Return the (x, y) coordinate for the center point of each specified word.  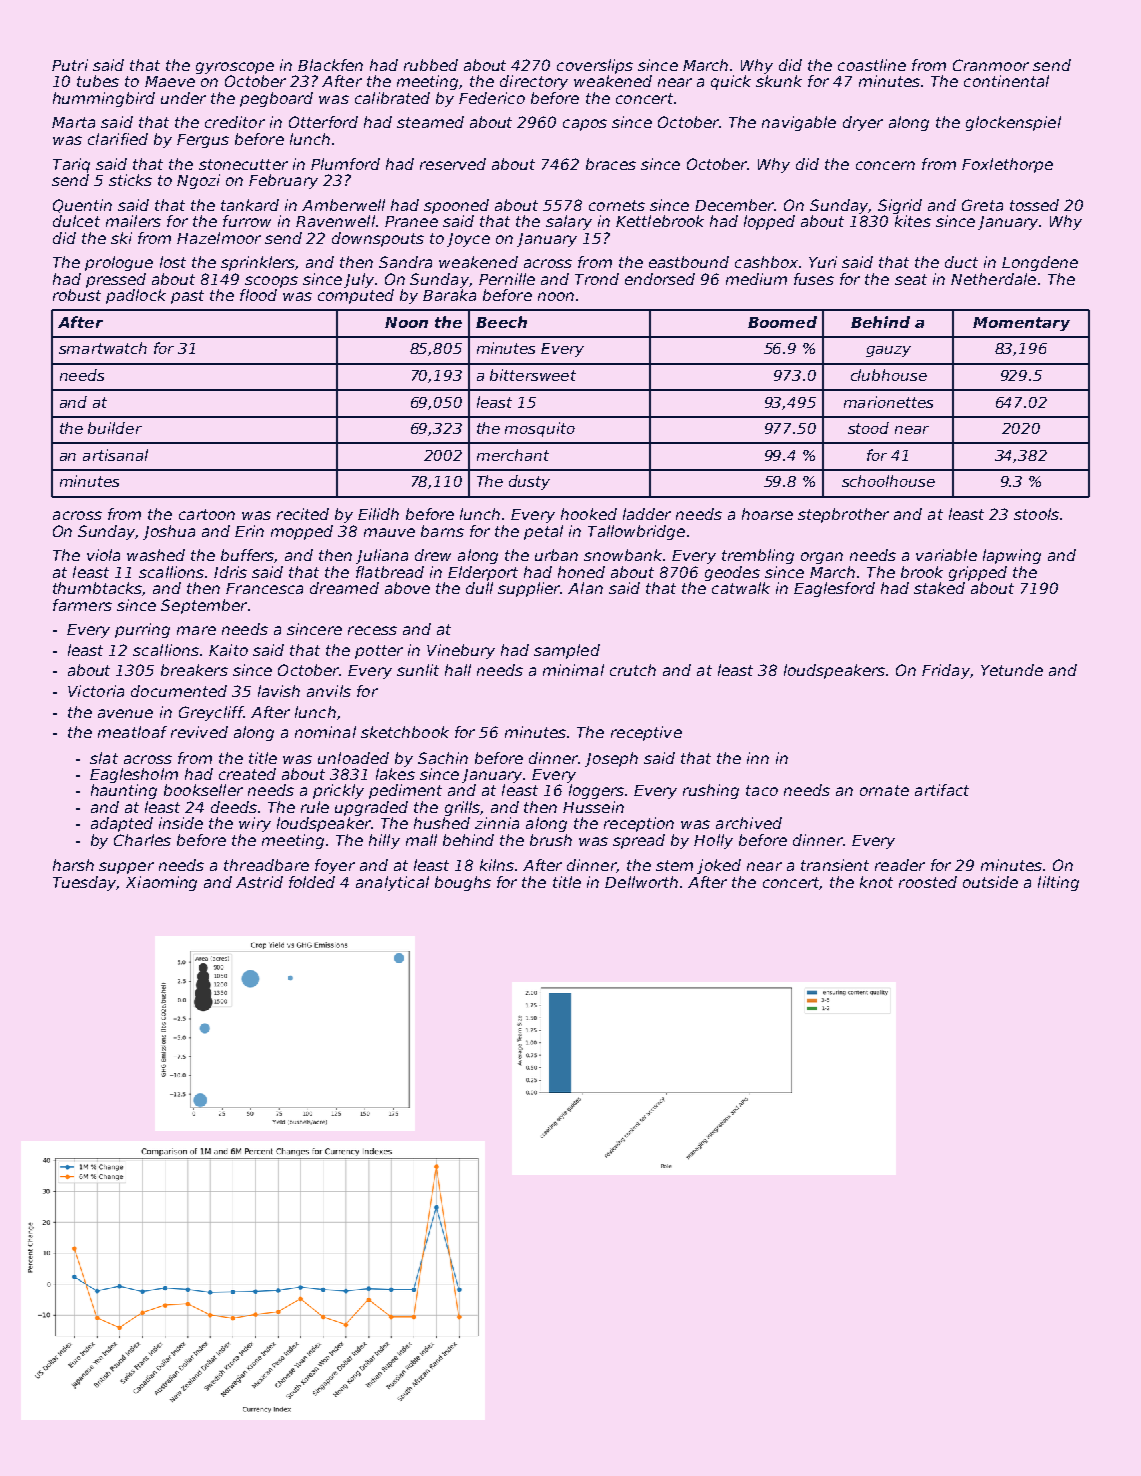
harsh (73, 865)
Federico (492, 98)
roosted (928, 882)
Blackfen (330, 65)
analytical (392, 883)
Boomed (782, 322)
